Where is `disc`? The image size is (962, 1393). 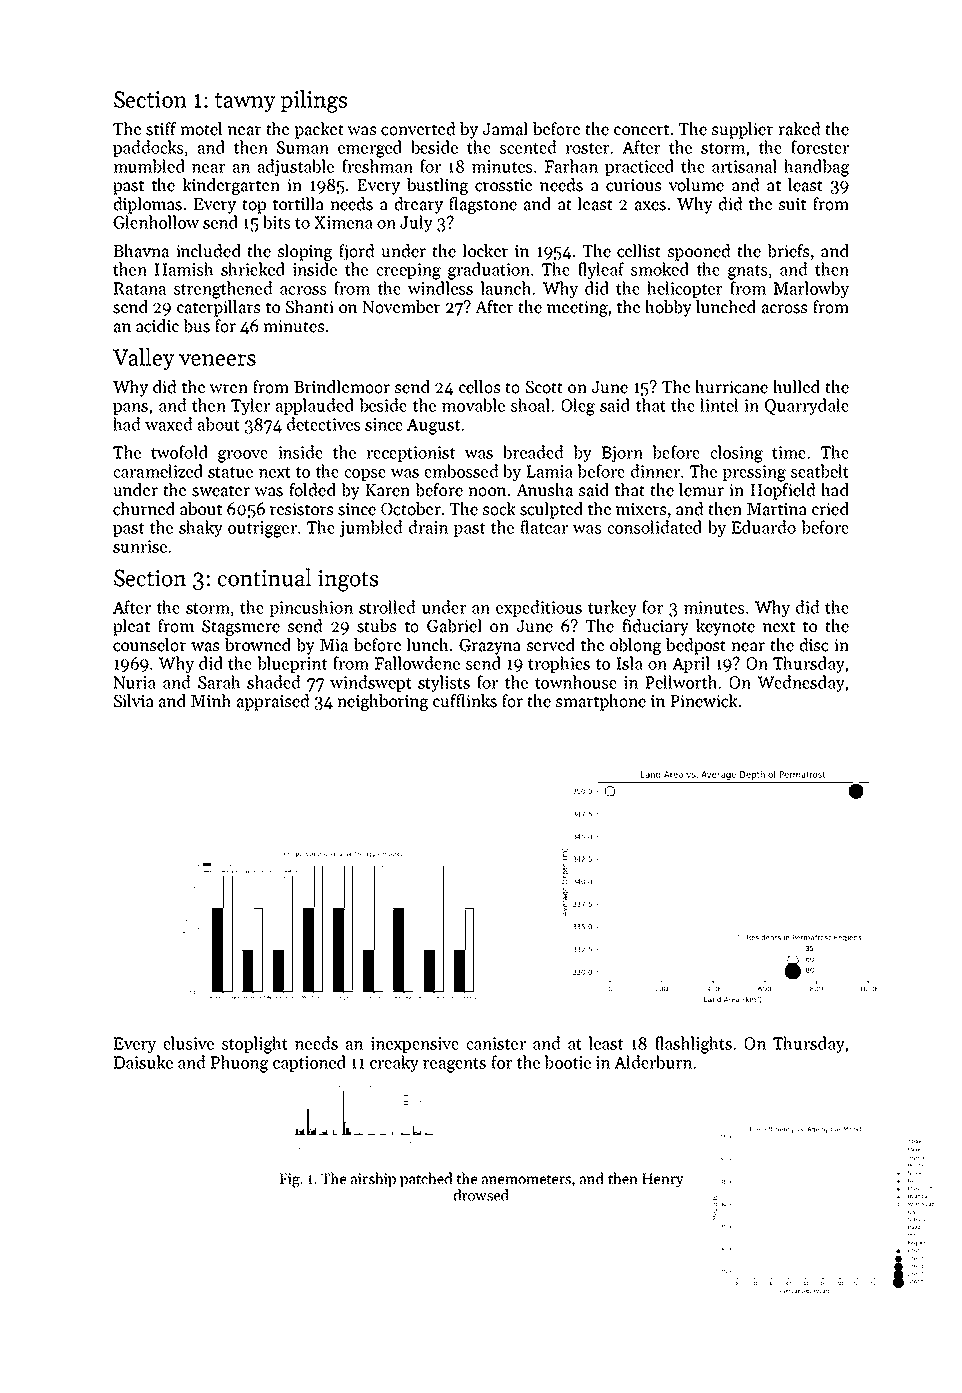 disc is located at coordinates (814, 645).
